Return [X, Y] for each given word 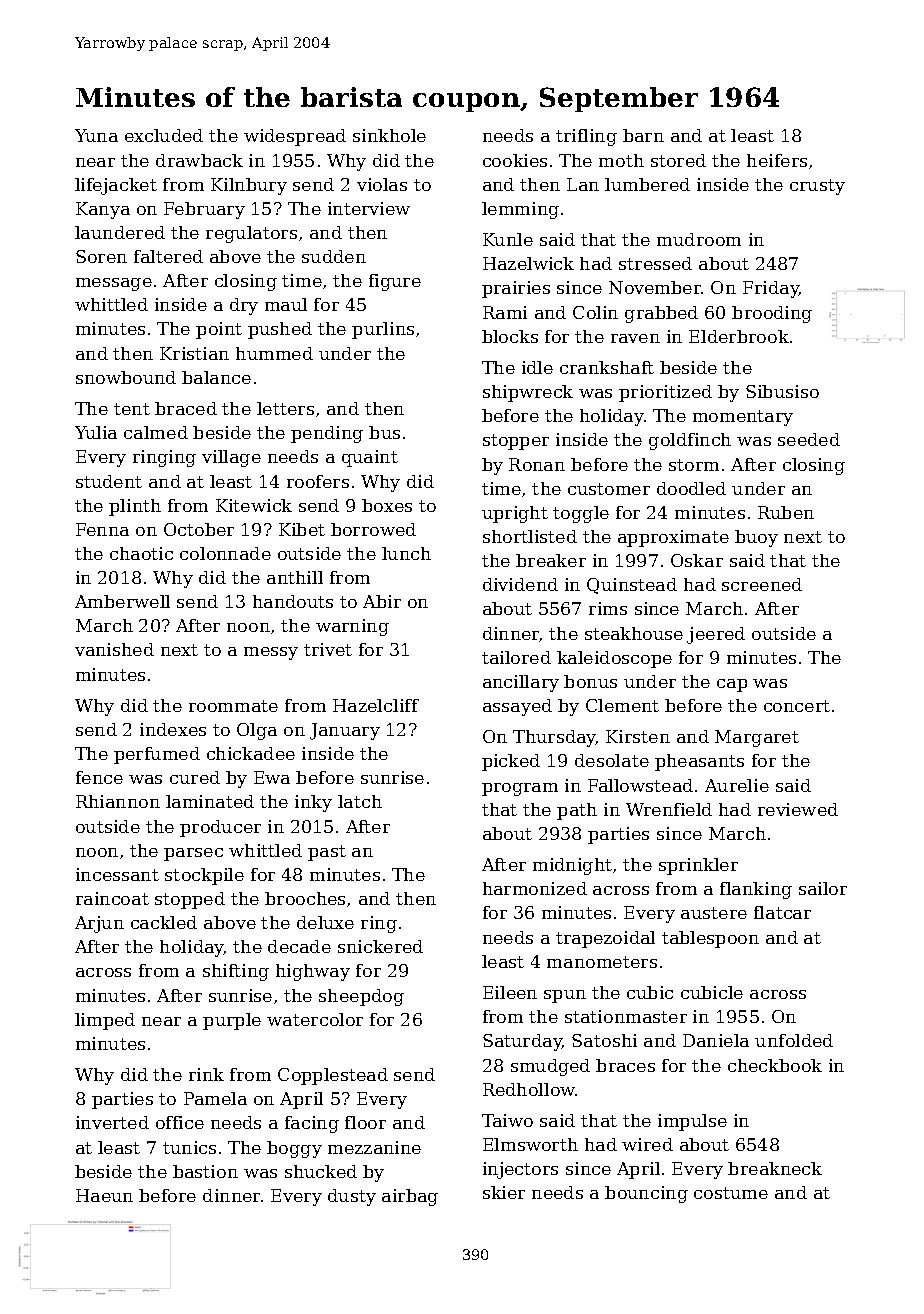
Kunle [508, 239]
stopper [516, 442]
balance [216, 377]
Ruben [786, 512]
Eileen [510, 992]
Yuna [96, 135]
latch [360, 801]
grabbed [661, 314]
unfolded [794, 1040]
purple [232, 1021]
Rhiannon [118, 801]
